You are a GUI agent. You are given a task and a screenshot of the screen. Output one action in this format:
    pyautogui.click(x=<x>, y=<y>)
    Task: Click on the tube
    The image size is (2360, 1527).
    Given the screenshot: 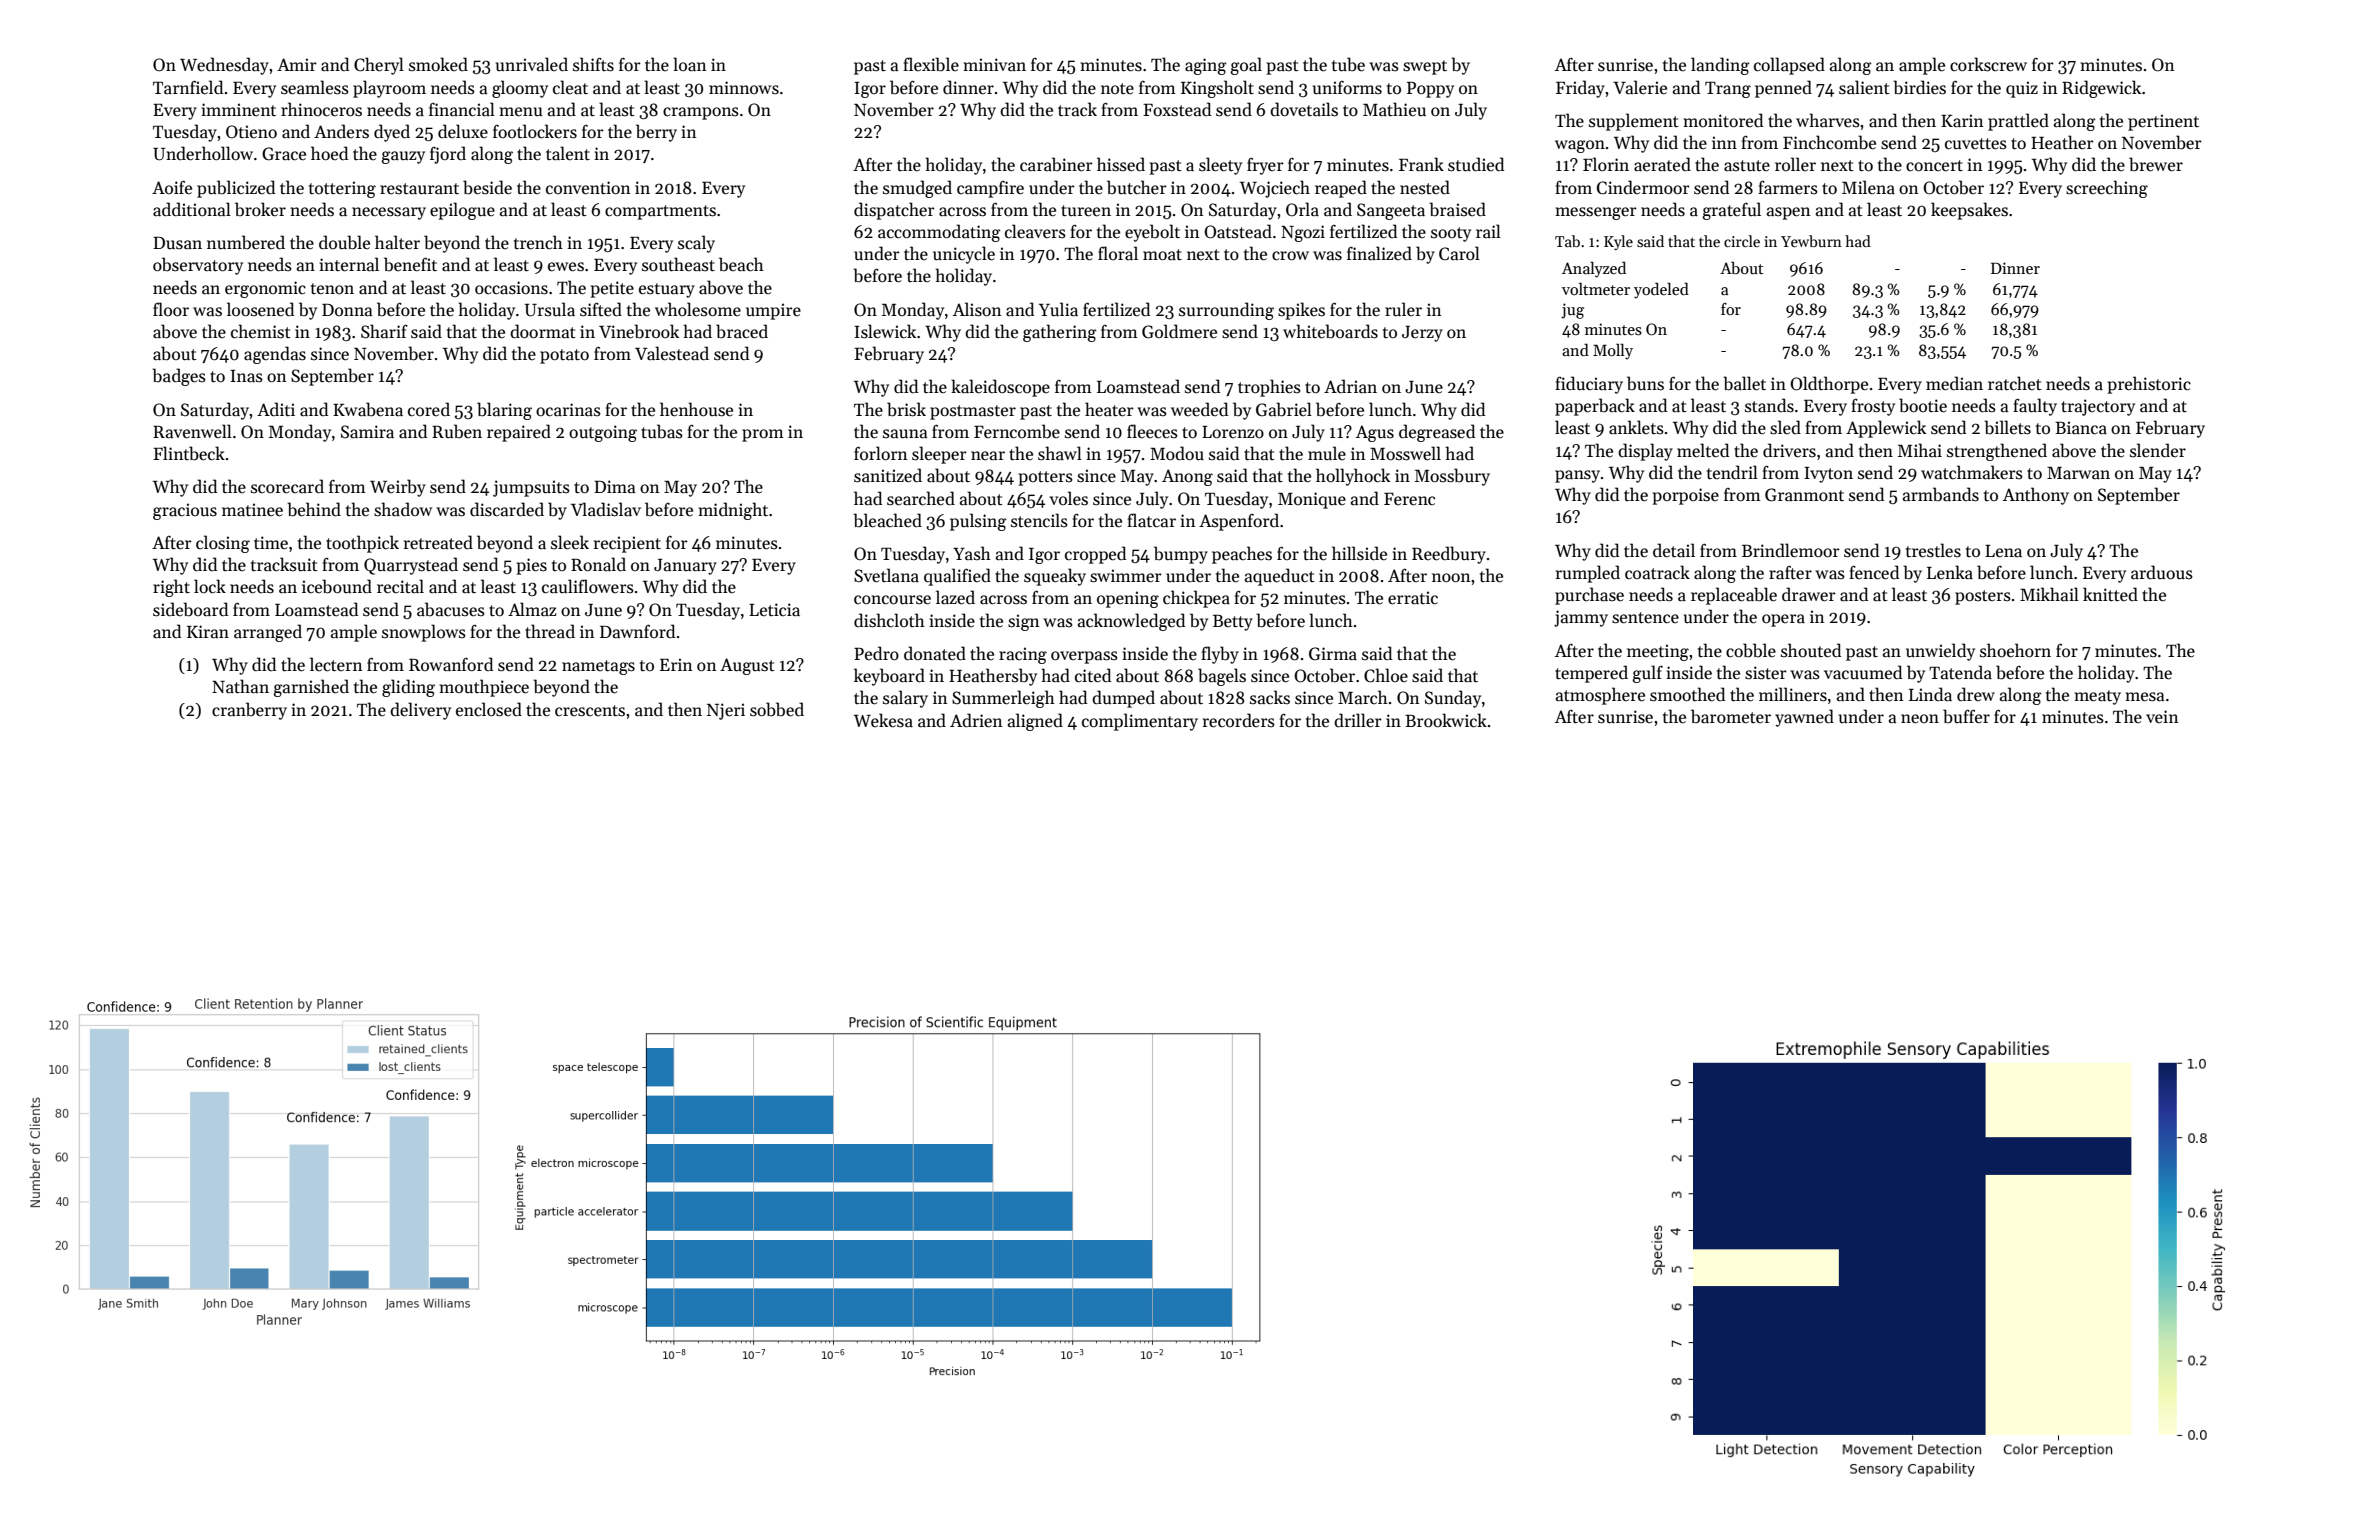 What is the action you would take?
    pyautogui.click(x=1348, y=64)
